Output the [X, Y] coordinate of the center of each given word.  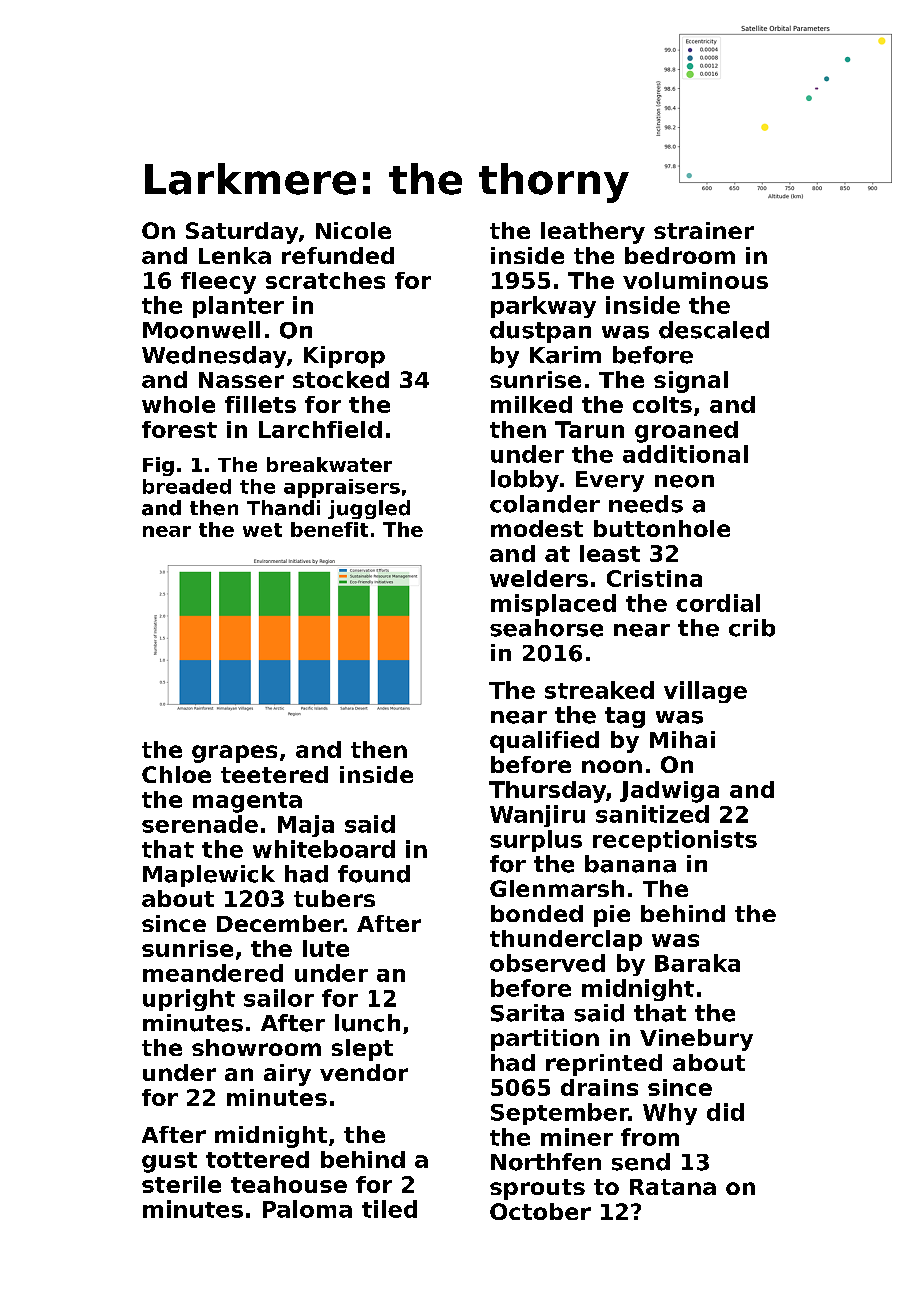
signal [691, 382]
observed [547, 963]
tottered [257, 1159]
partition [545, 1040]
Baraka [697, 963]
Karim [565, 355]
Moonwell [201, 330]
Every [610, 481]
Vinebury [696, 1040]
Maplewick [209, 876]
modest [537, 528]
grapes [234, 754]
